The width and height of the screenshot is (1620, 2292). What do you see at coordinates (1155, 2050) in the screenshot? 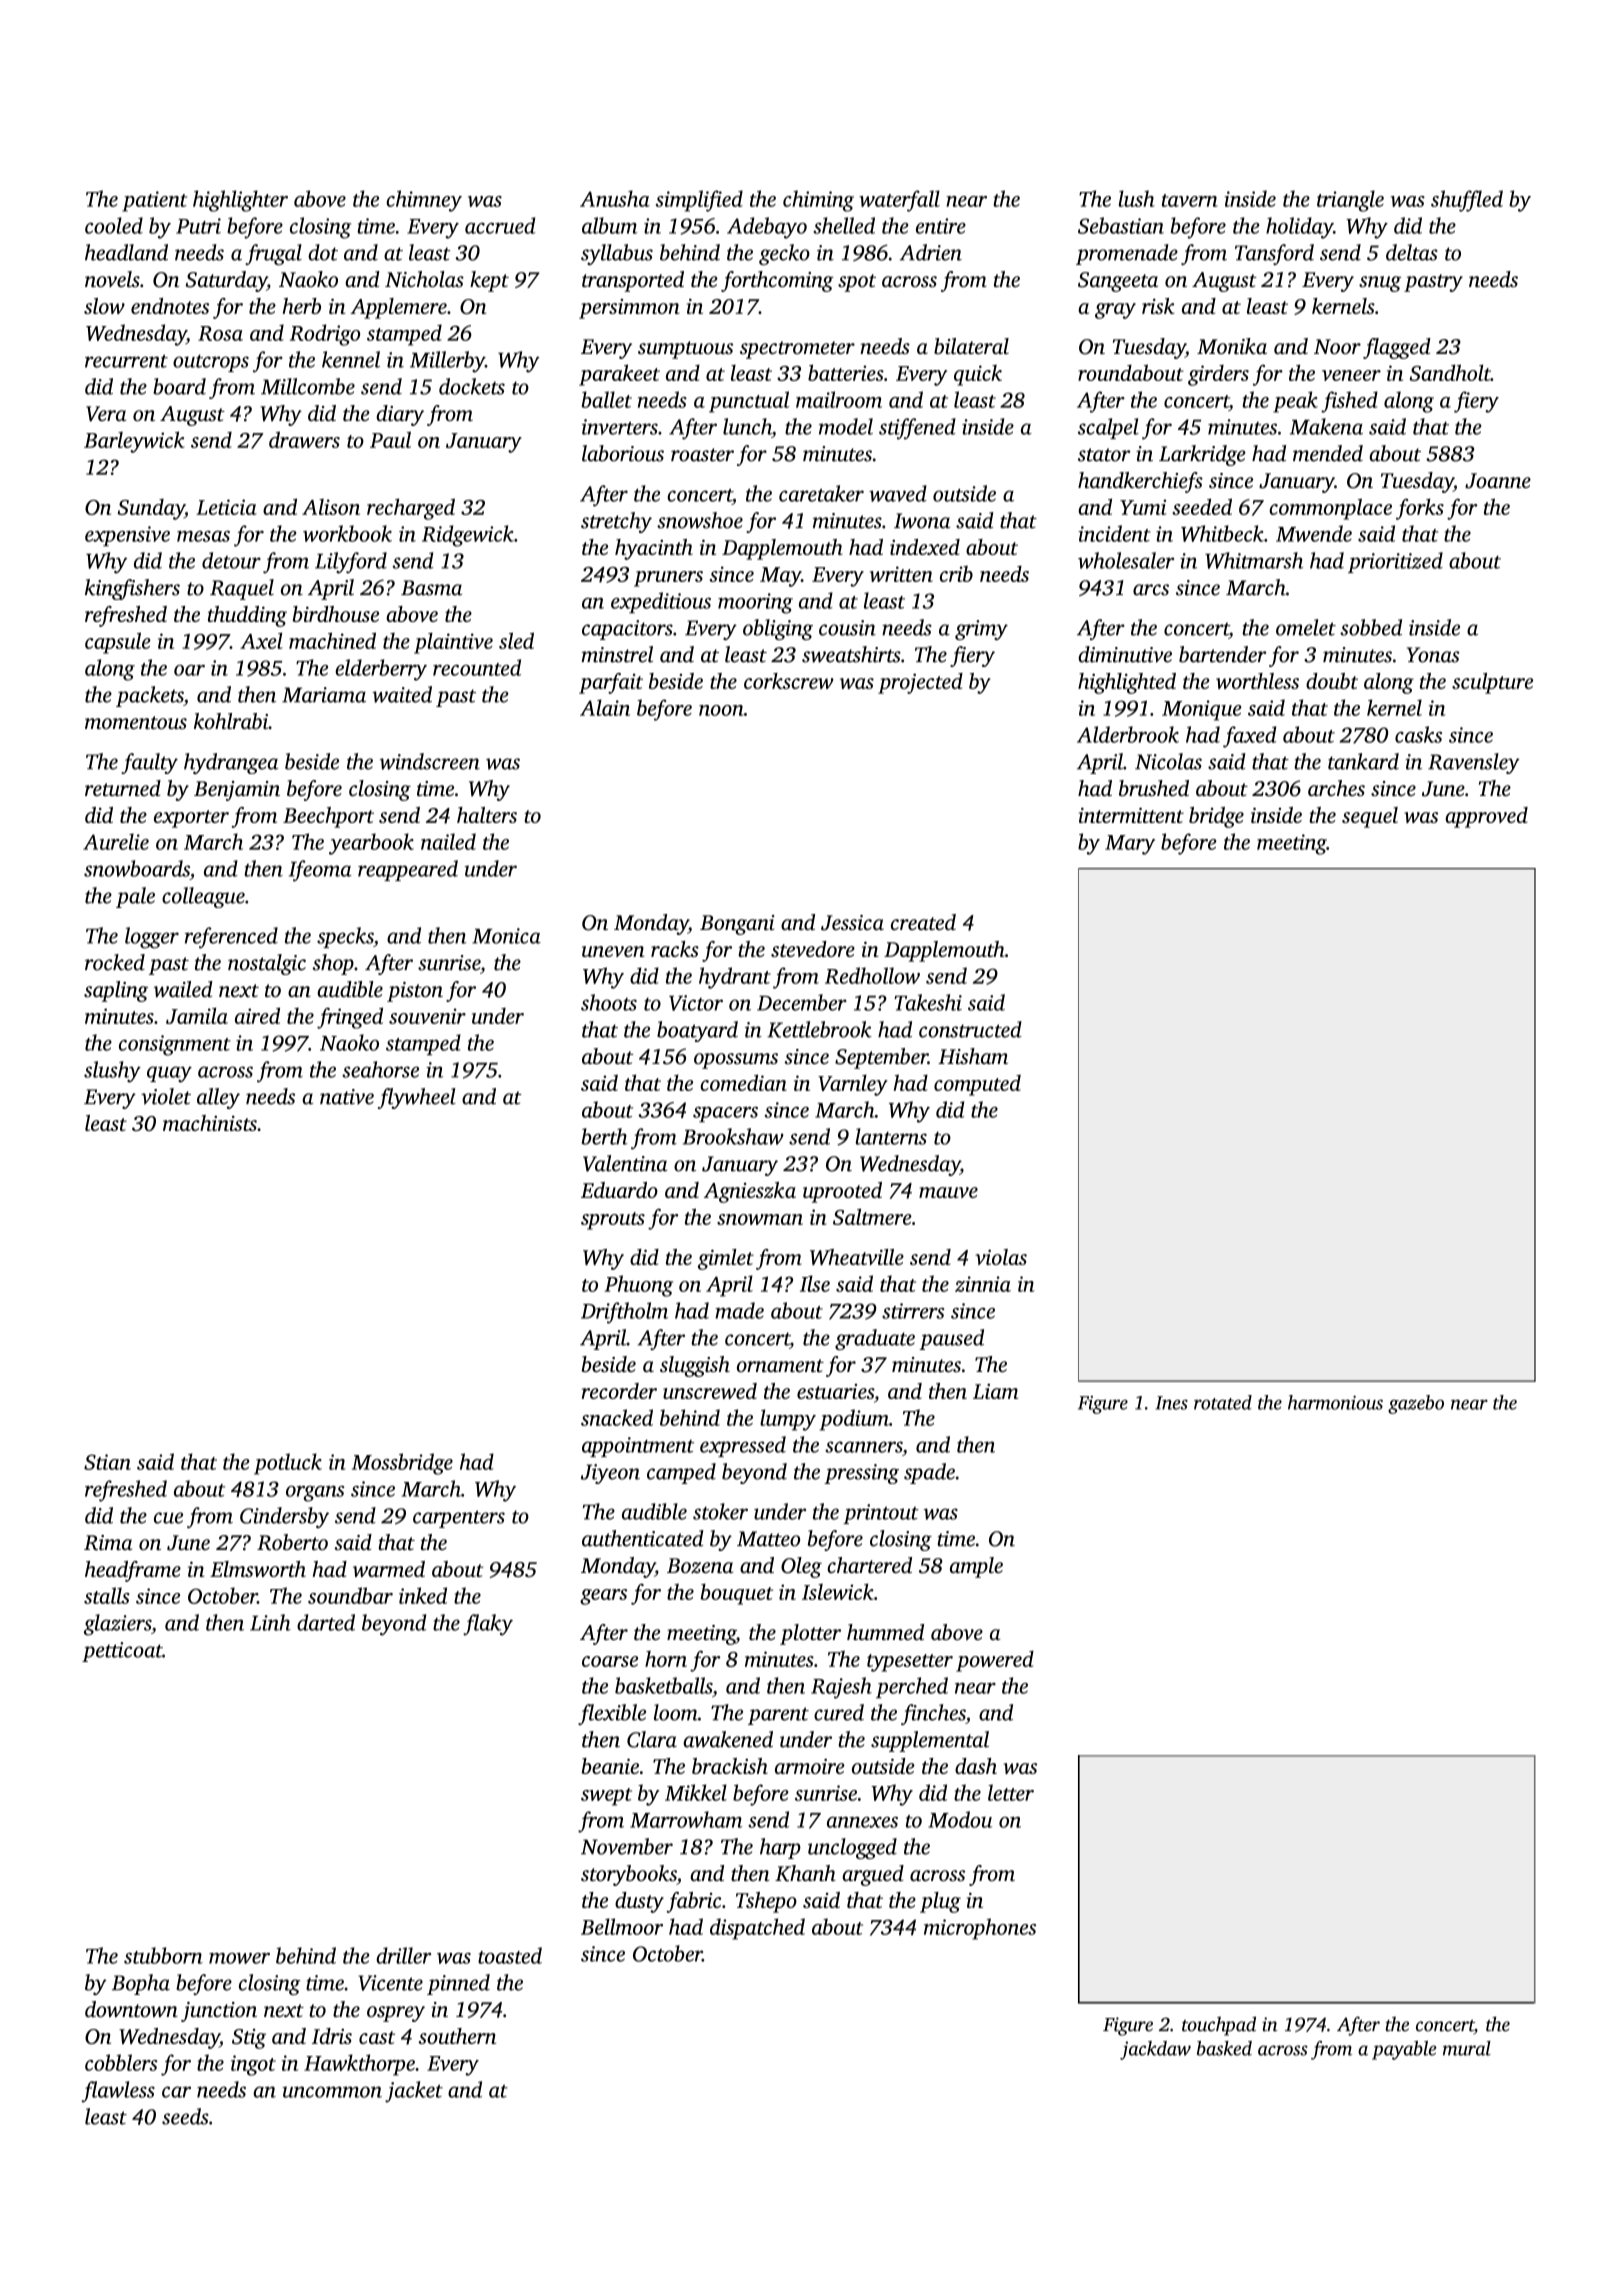
I see `jackdaw` at bounding box center [1155, 2050].
